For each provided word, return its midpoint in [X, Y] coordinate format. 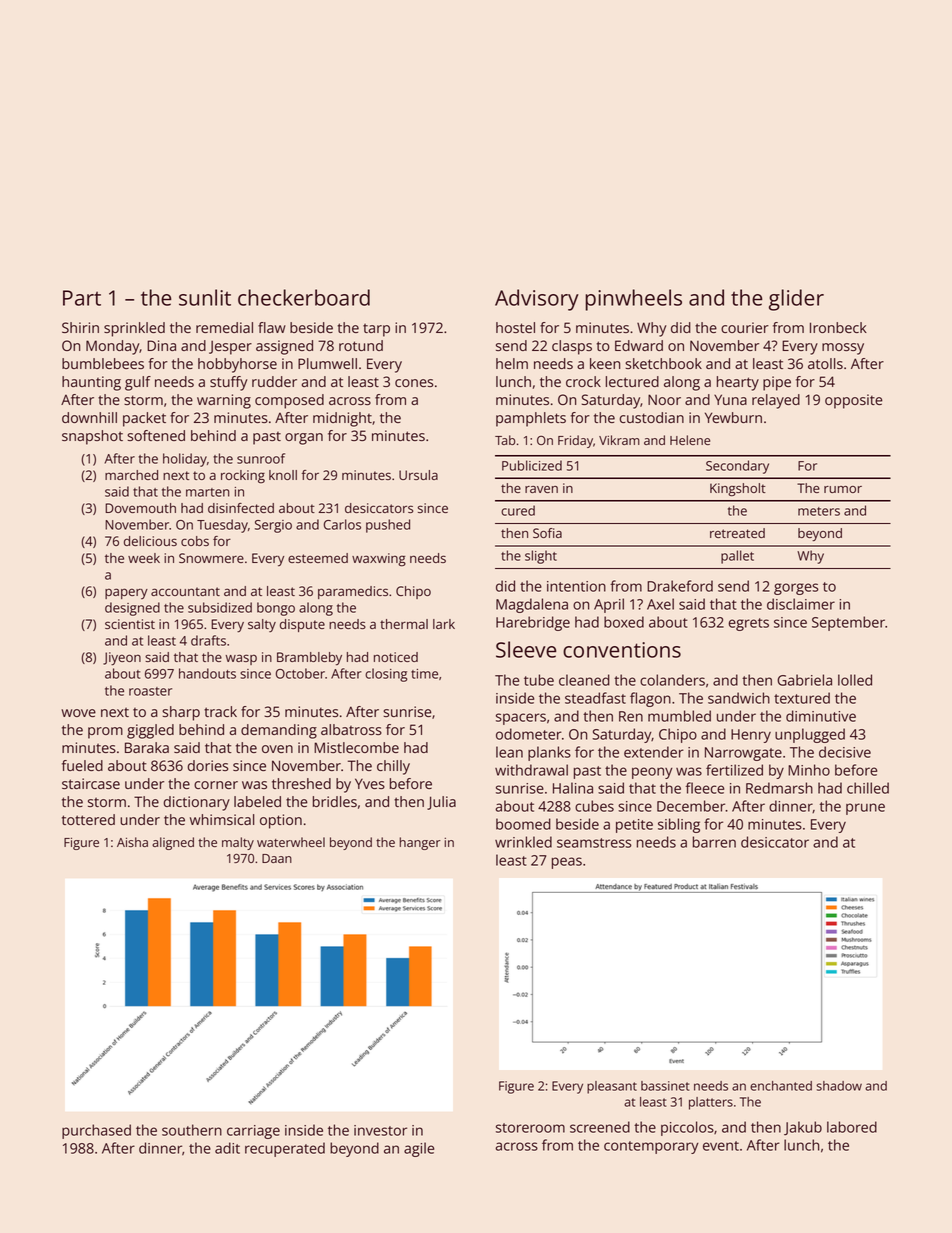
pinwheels [634, 300]
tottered [88, 819]
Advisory [537, 300]
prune [865, 809]
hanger [420, 843]
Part [82, 298]
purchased [96, 1131]
